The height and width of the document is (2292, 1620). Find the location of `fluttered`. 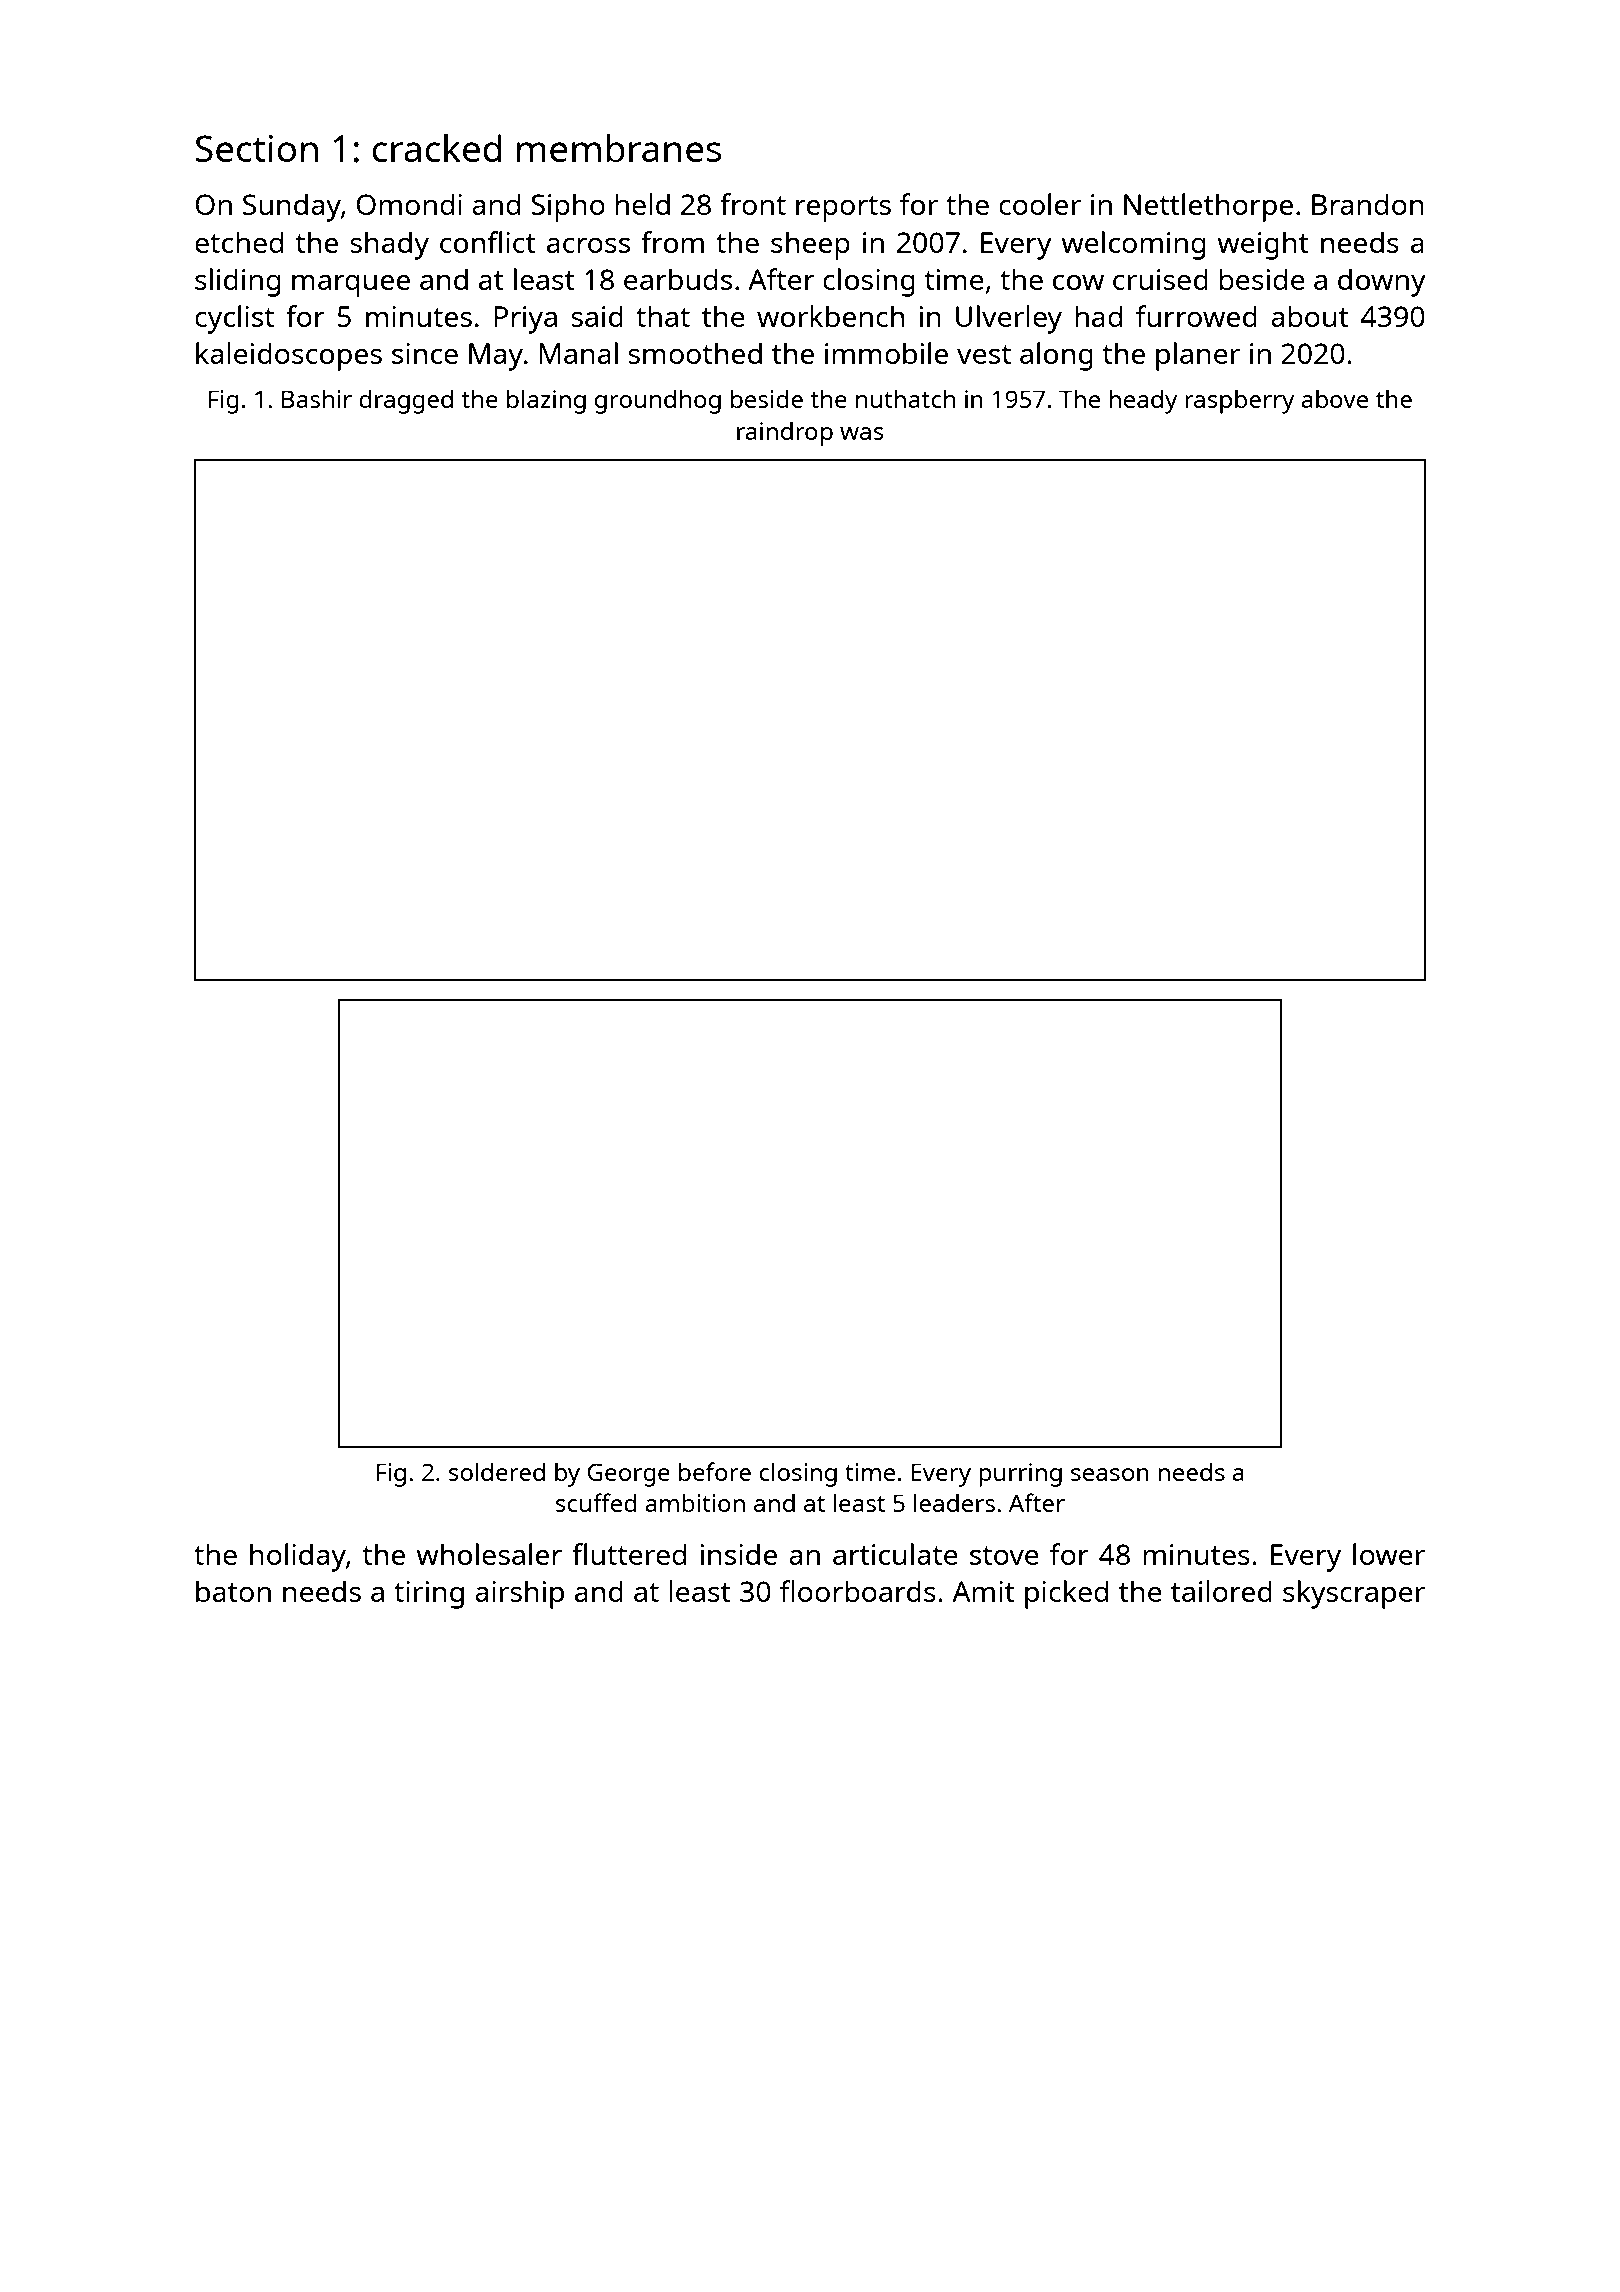

fluttered is located at coordinates (629, 1554).
